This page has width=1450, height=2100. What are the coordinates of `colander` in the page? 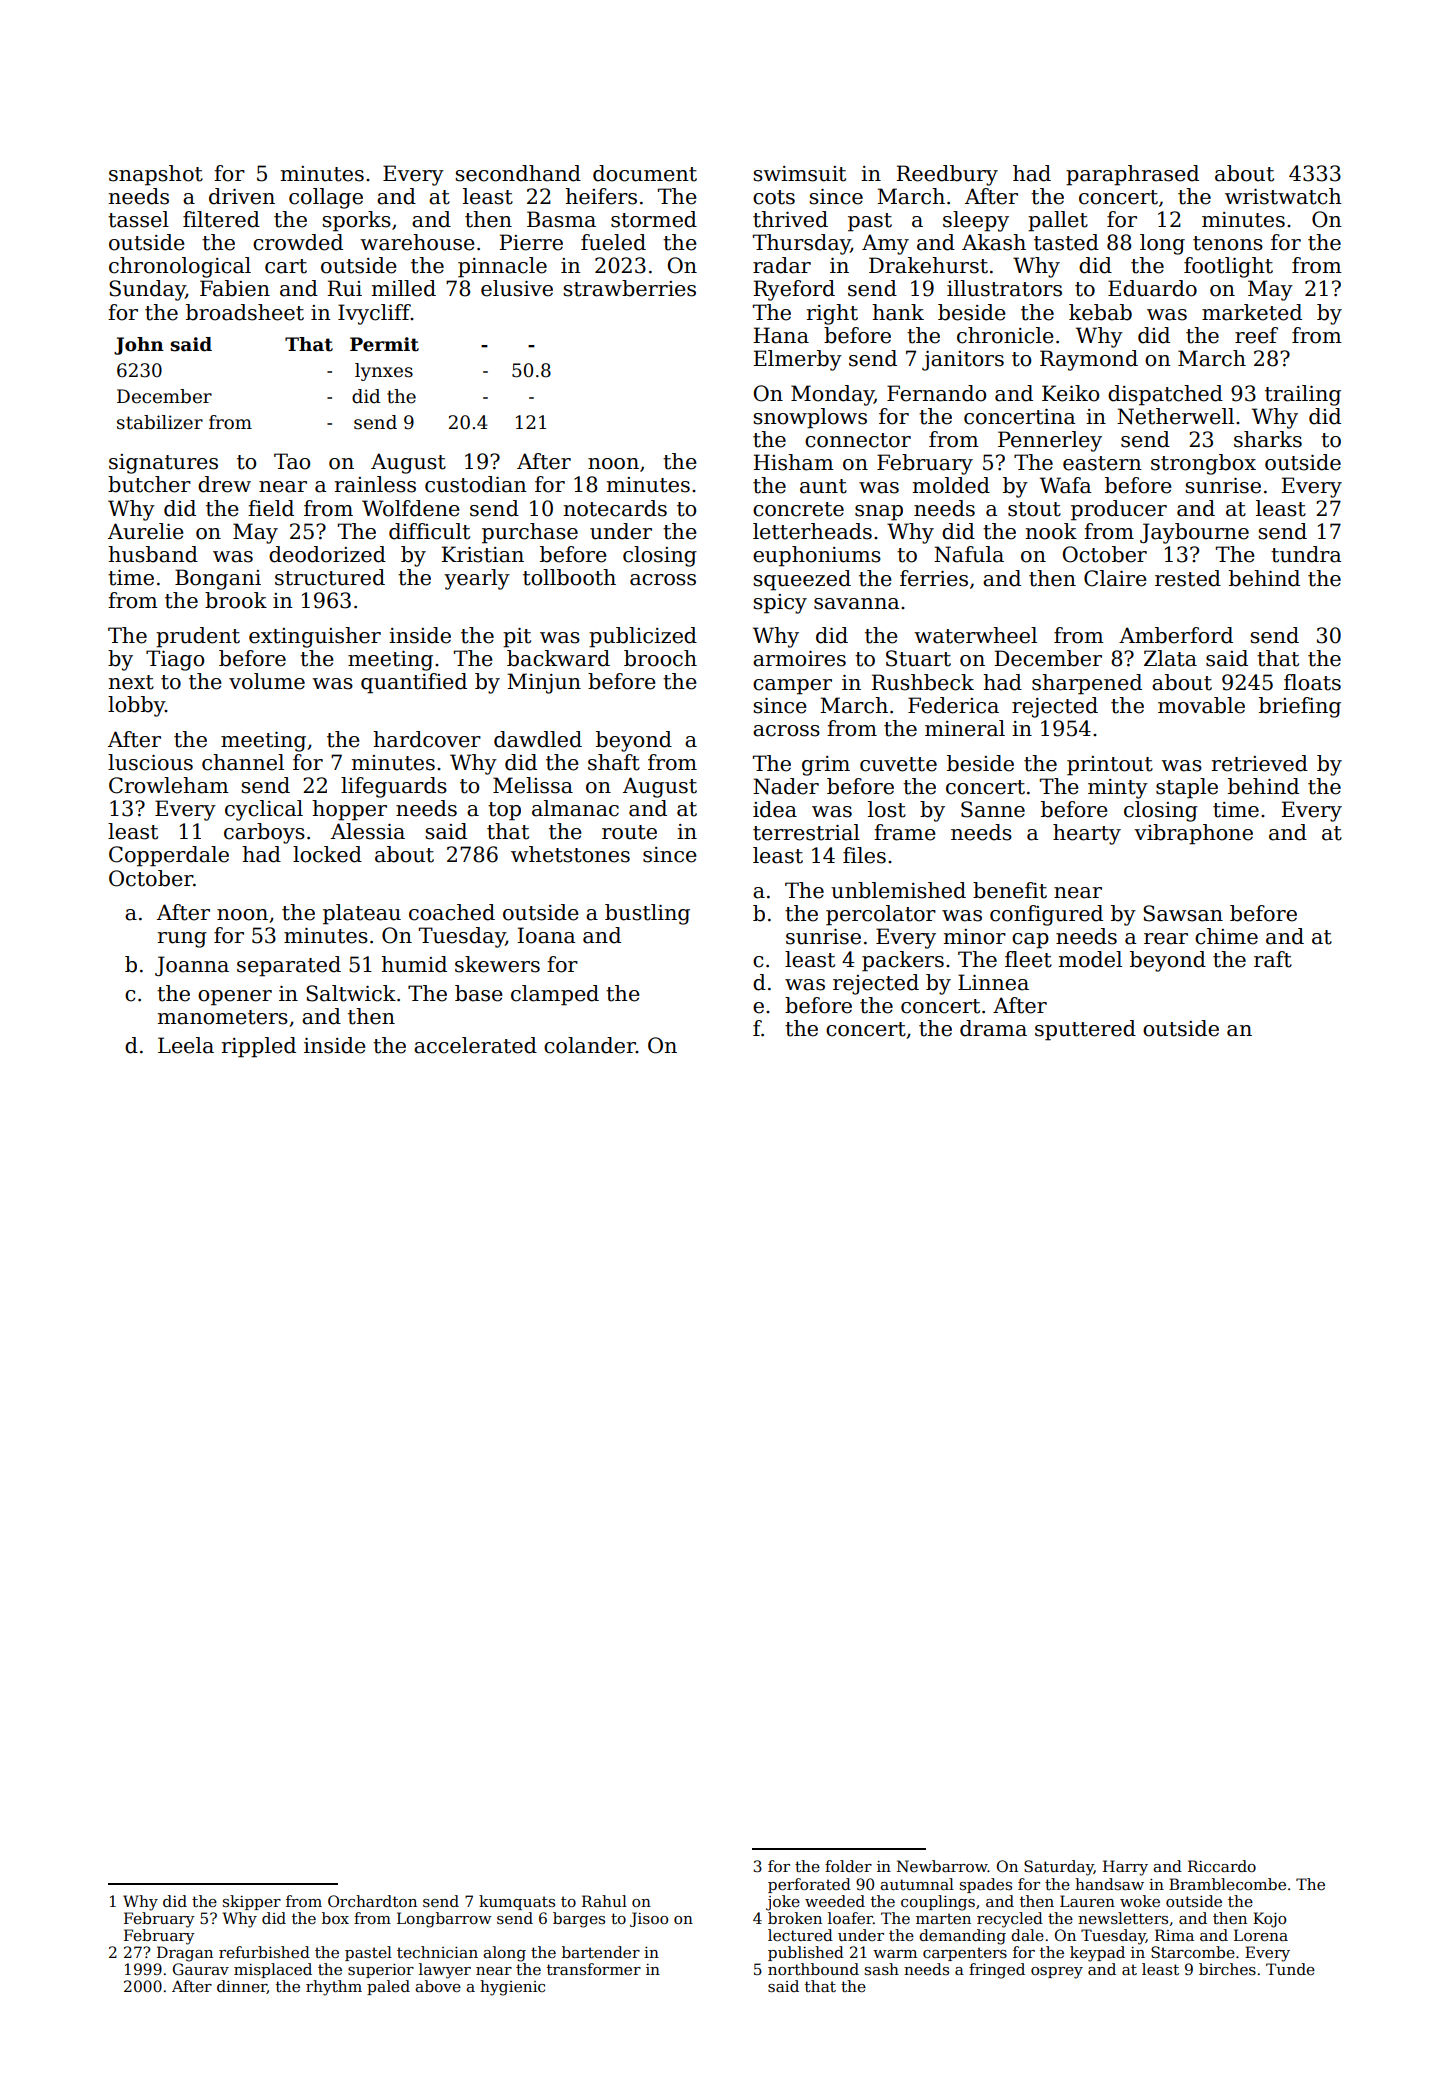 It's located at (590, 1045).
